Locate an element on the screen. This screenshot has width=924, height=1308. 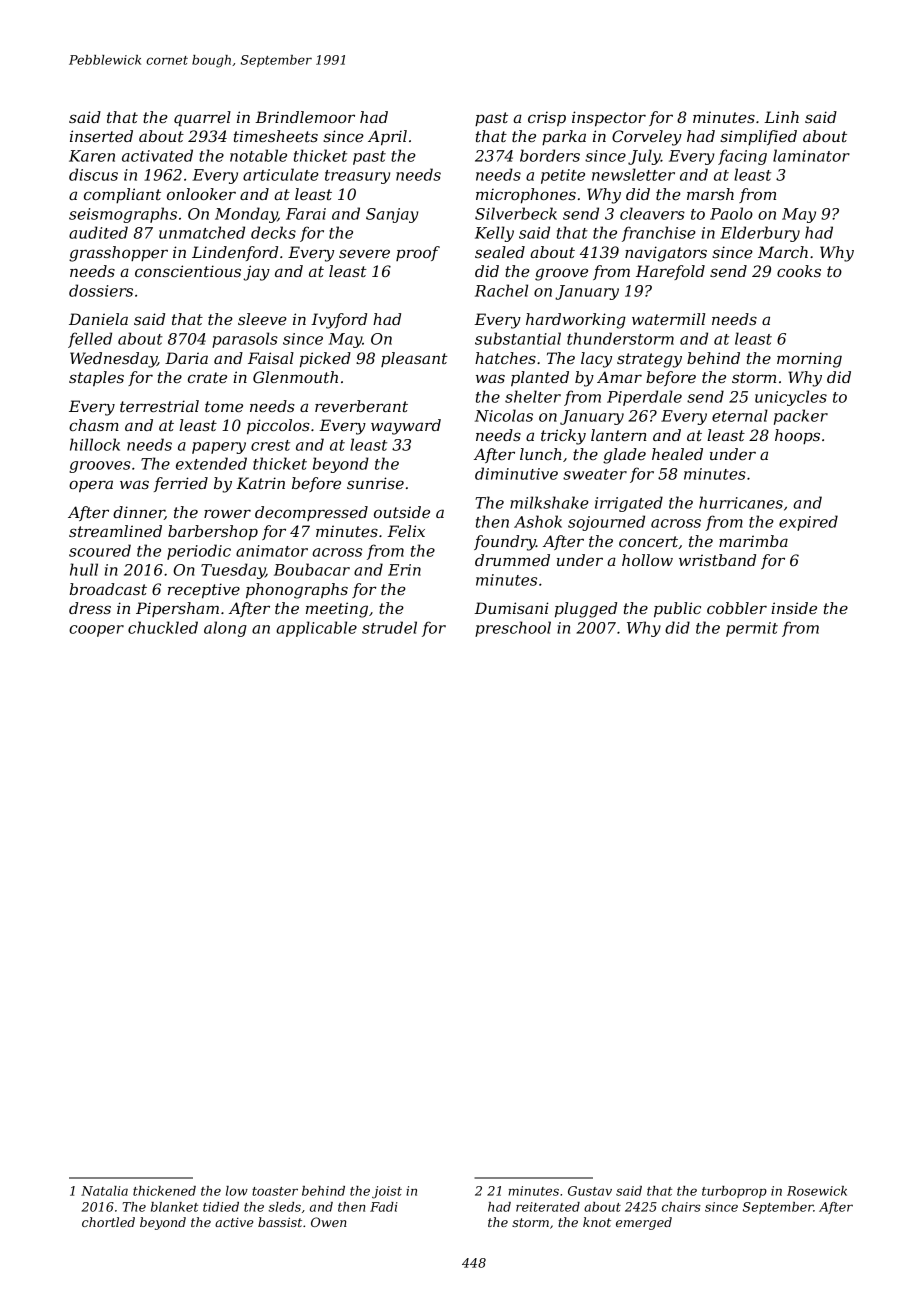
Brindlemoor is located at coordinates (305, 117).
